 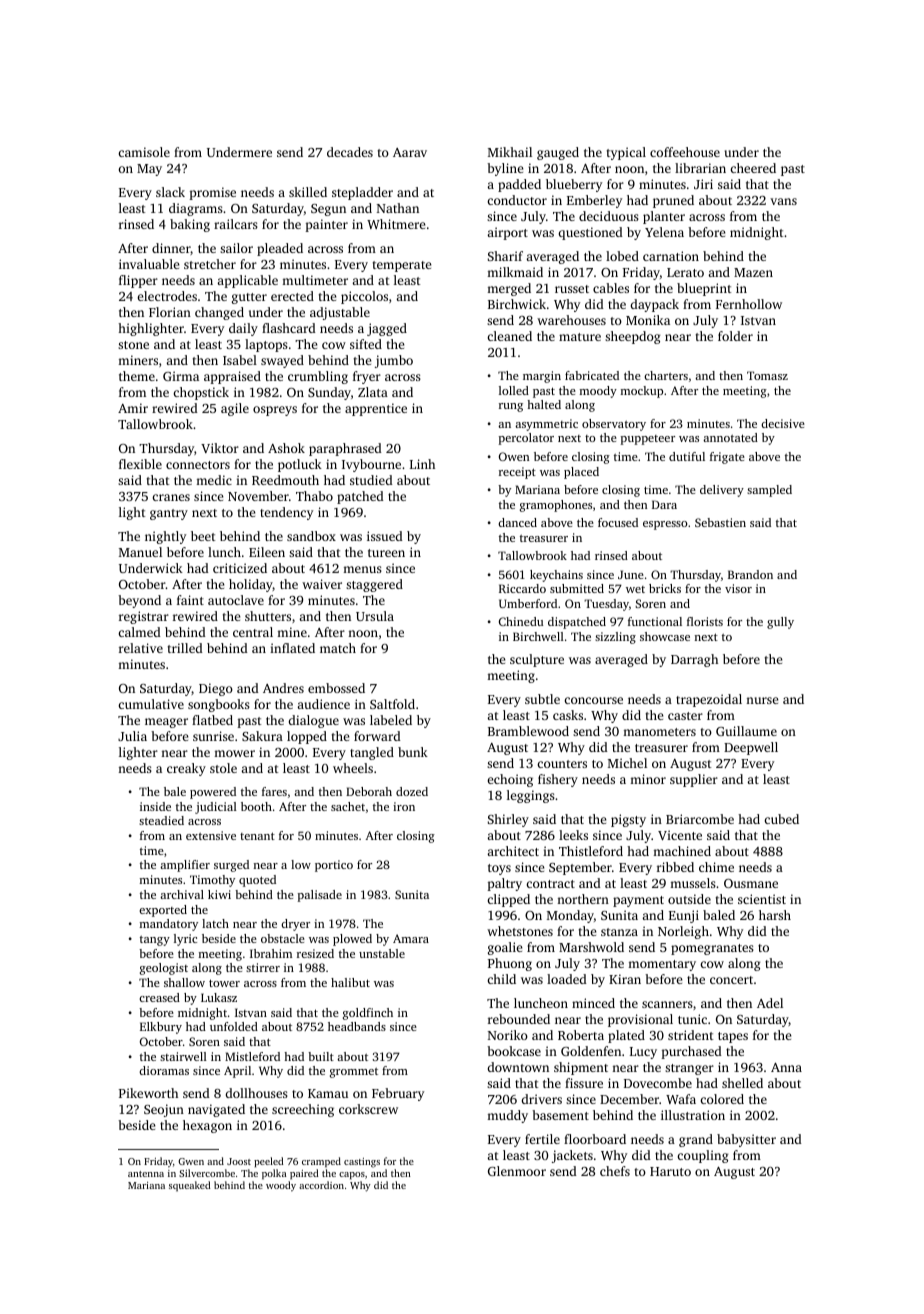 What do you see at coordinates (219, 313) in the image?
I see `changed` at bounding box center [219, 313].
